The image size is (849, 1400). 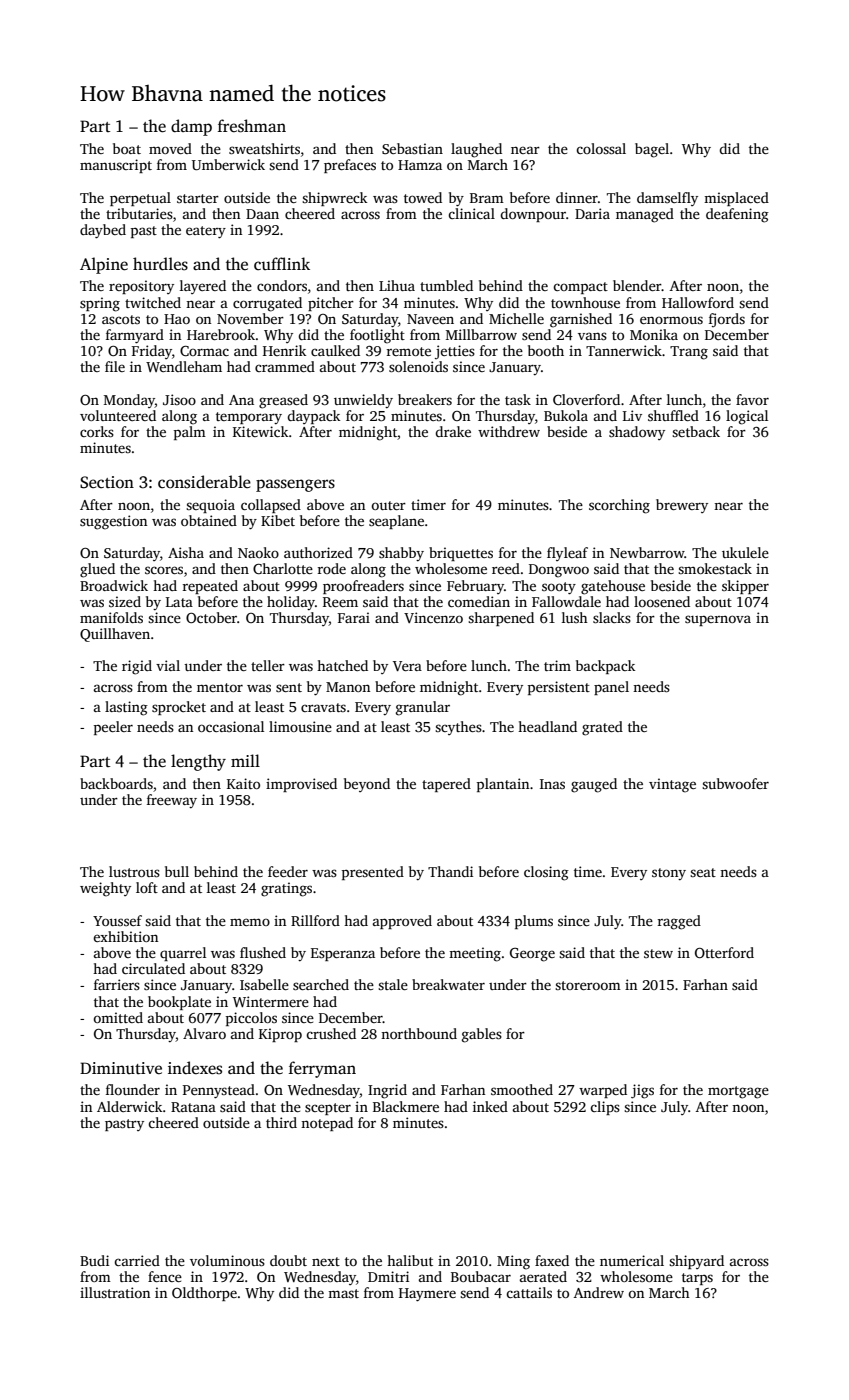 I want to click on jigs, so click(x=642, y=1091).
